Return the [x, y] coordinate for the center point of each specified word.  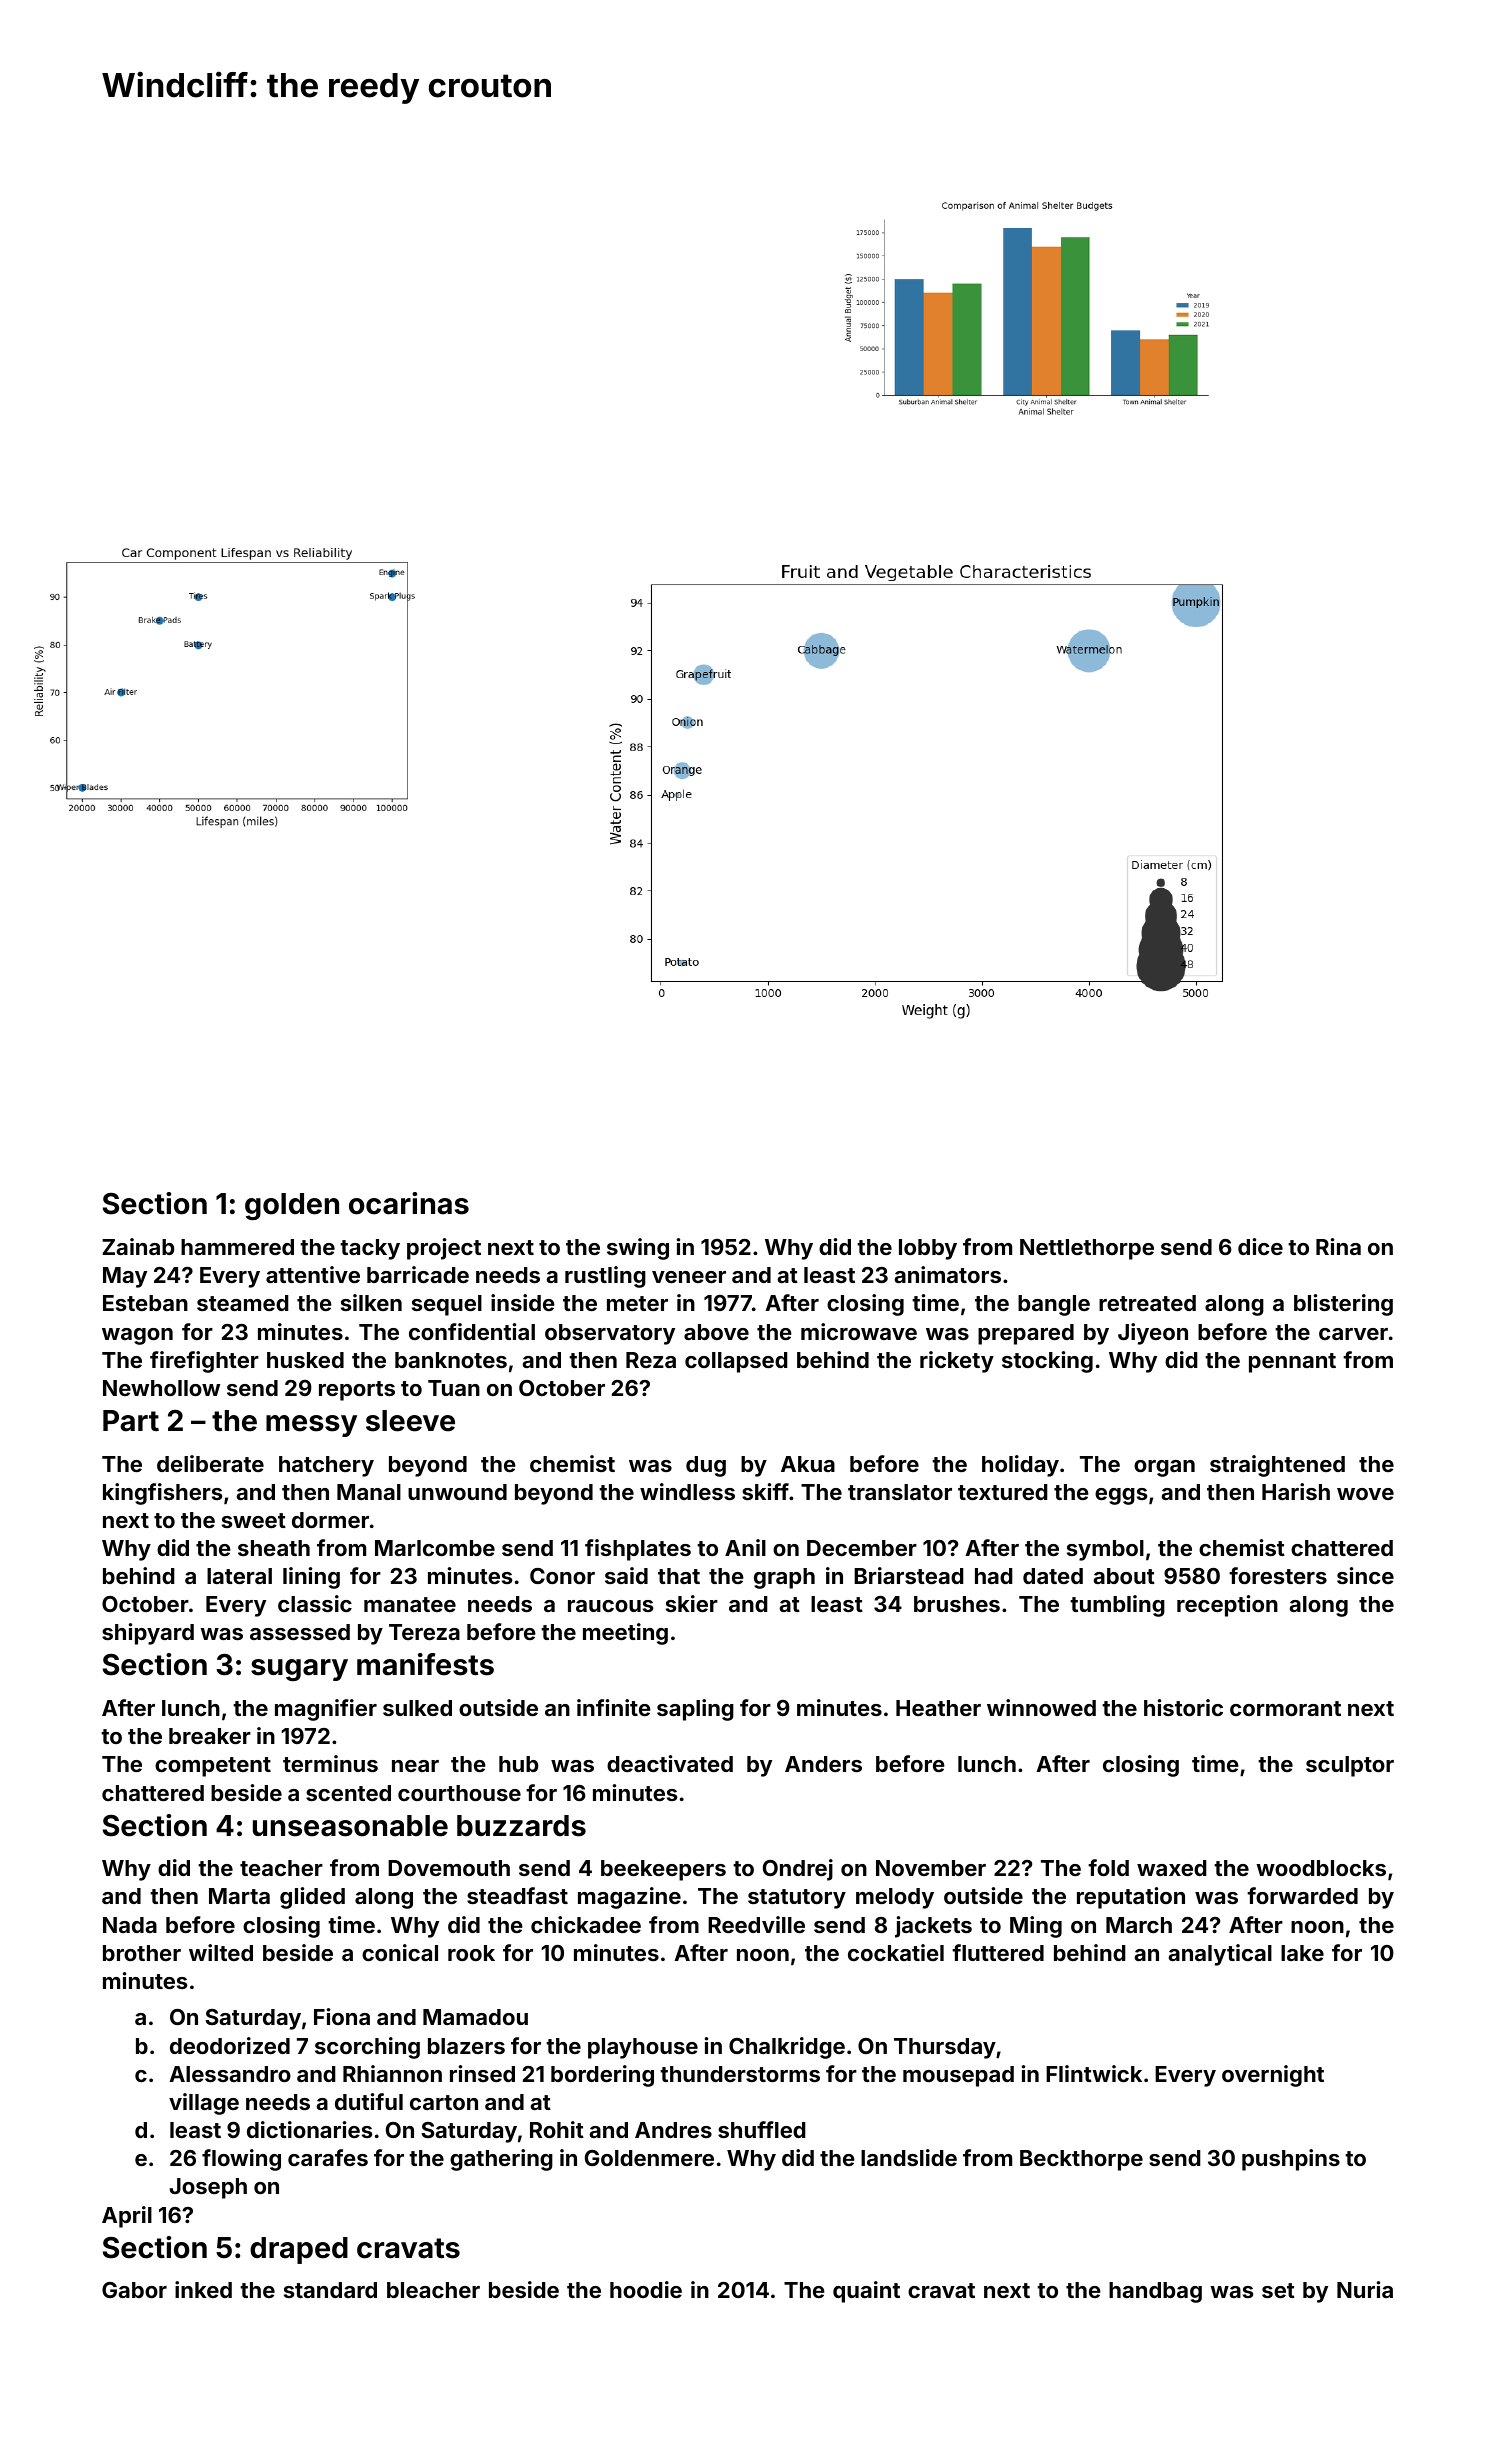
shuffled [762, 2129]
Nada [130, 1925]
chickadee [586, 1924]
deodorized [230, 2045]
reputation [1131, 1898]
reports [357, 1391]
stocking [1047, 1362]
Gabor [134, 2290]
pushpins [1291, 2160]
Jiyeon [1153, 1334]
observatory [610, 1334]
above [716, 1332]
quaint [866, 2292]
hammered [237, 1247]
